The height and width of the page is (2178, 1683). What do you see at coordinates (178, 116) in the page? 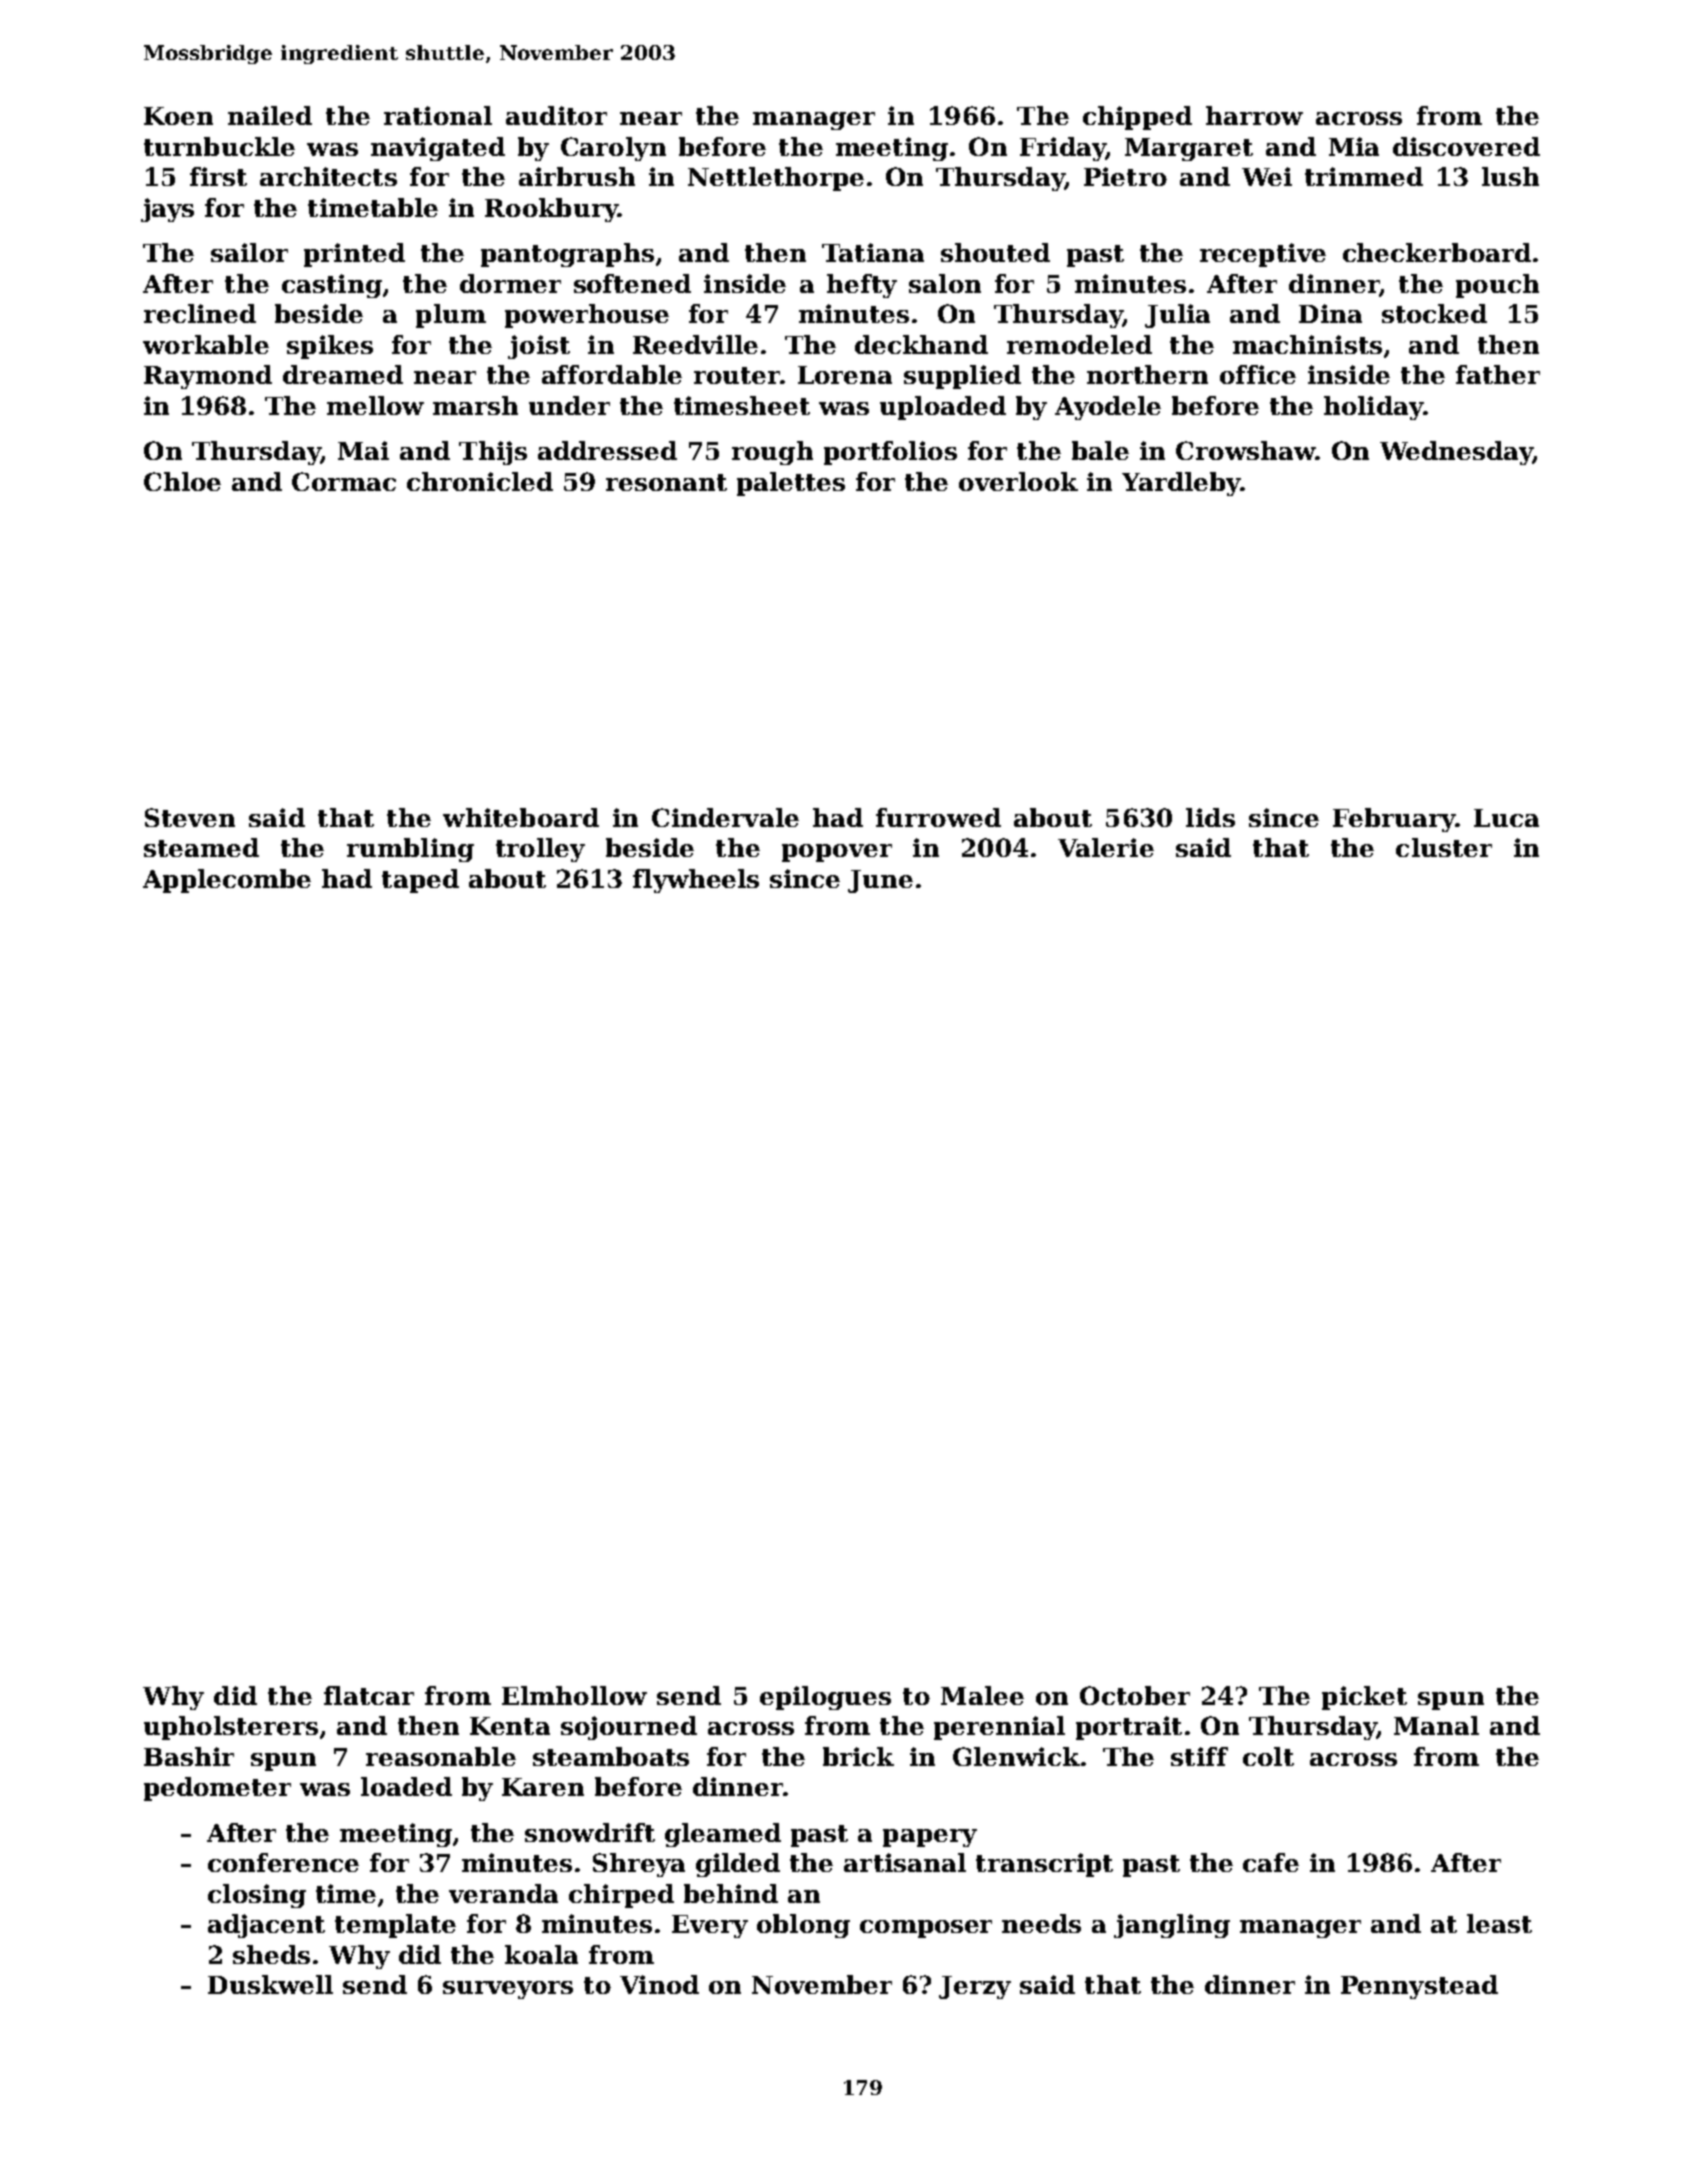
I see `Koen` at bounding box center [178, 116].
